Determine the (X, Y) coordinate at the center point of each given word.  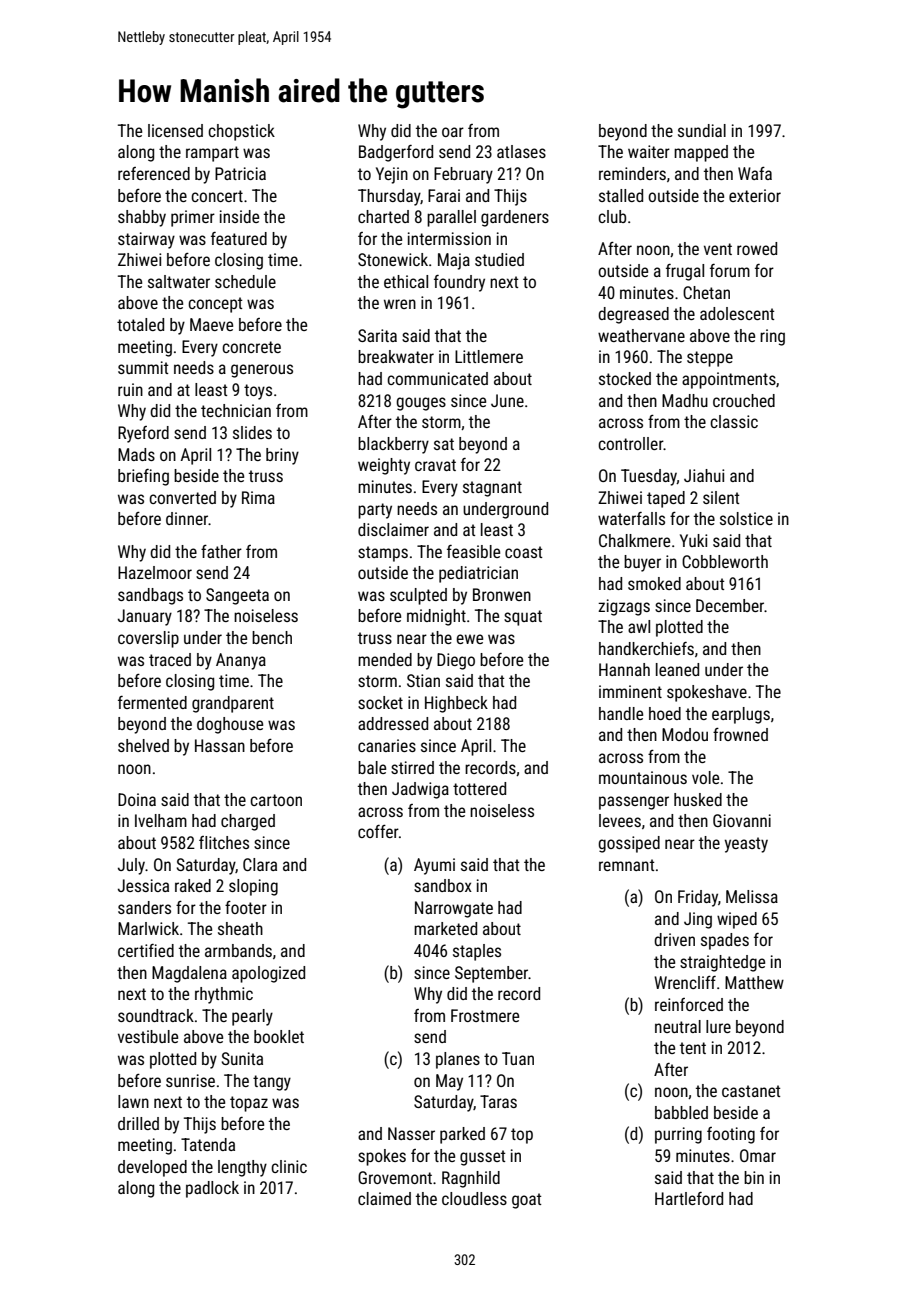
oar (453, 132)
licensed (175, 130)
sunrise (190, 1080)
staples (477, 952)
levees (620, 820)
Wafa (755, 173)
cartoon (276, 800)
